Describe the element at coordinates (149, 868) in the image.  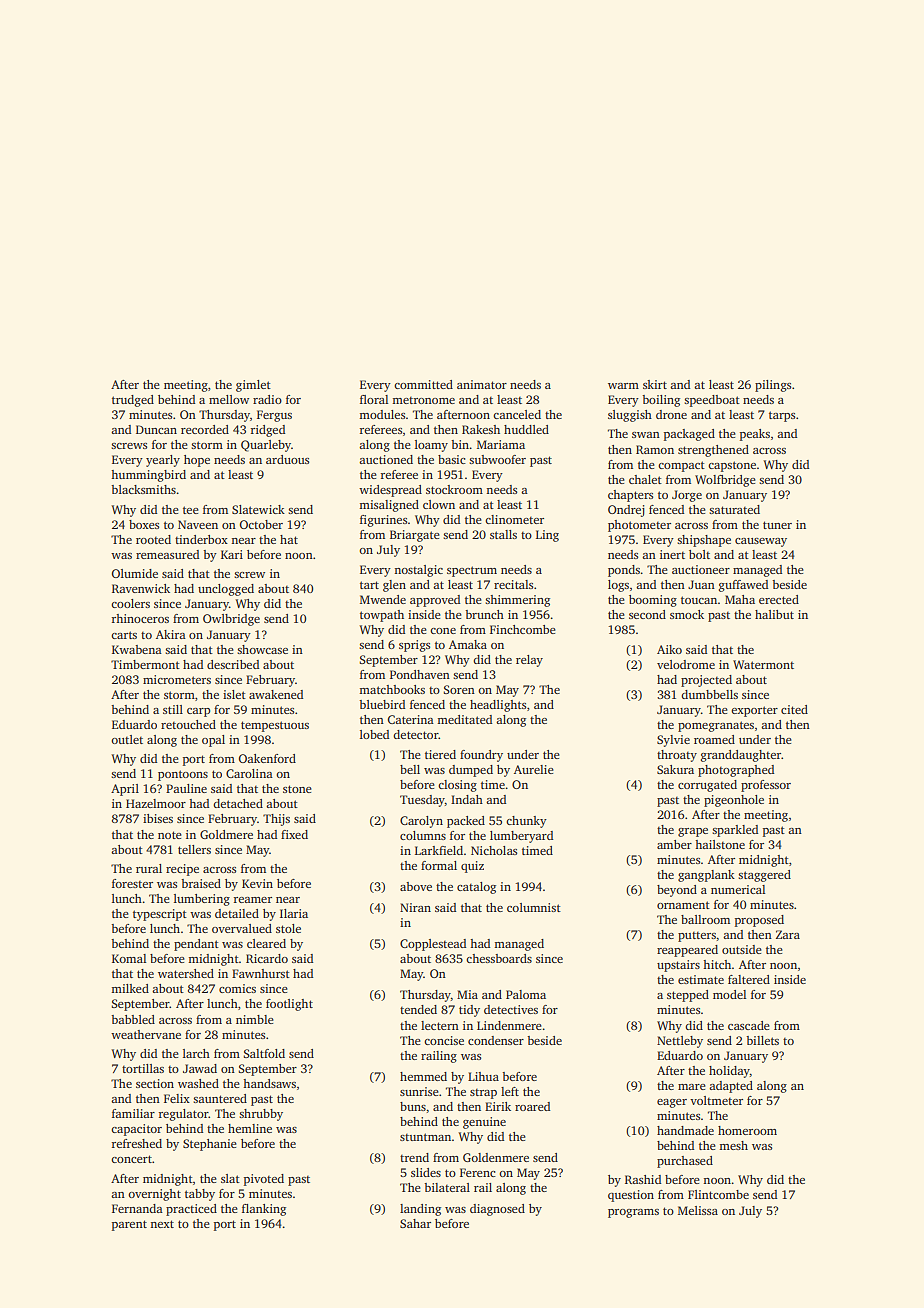
I see `rural` at that location.
